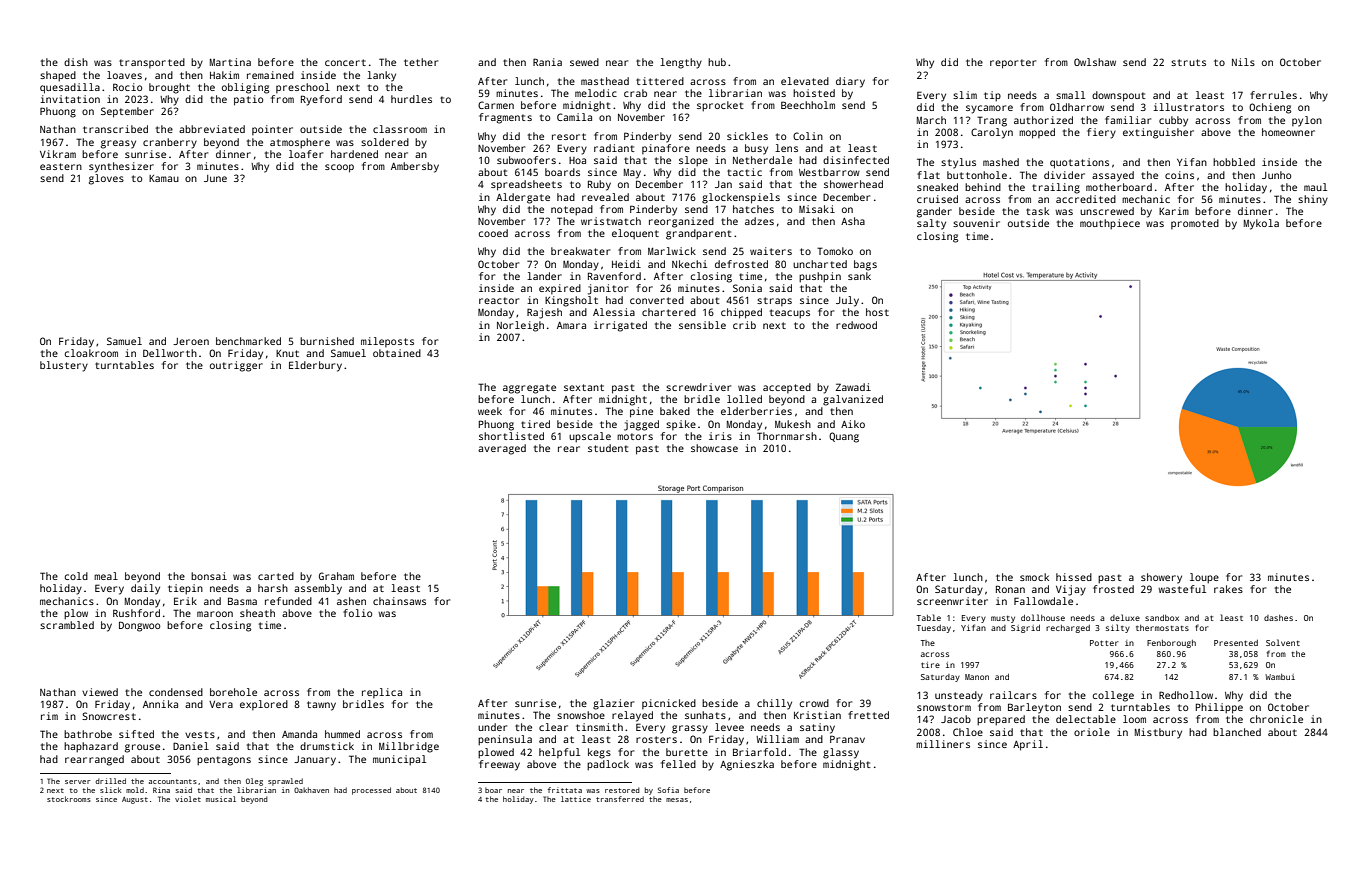 The width and height of the screenshot is (1372, 887). Describe the element at coordinates (221, 799) in the screenshot. I see `musical` at that location.
